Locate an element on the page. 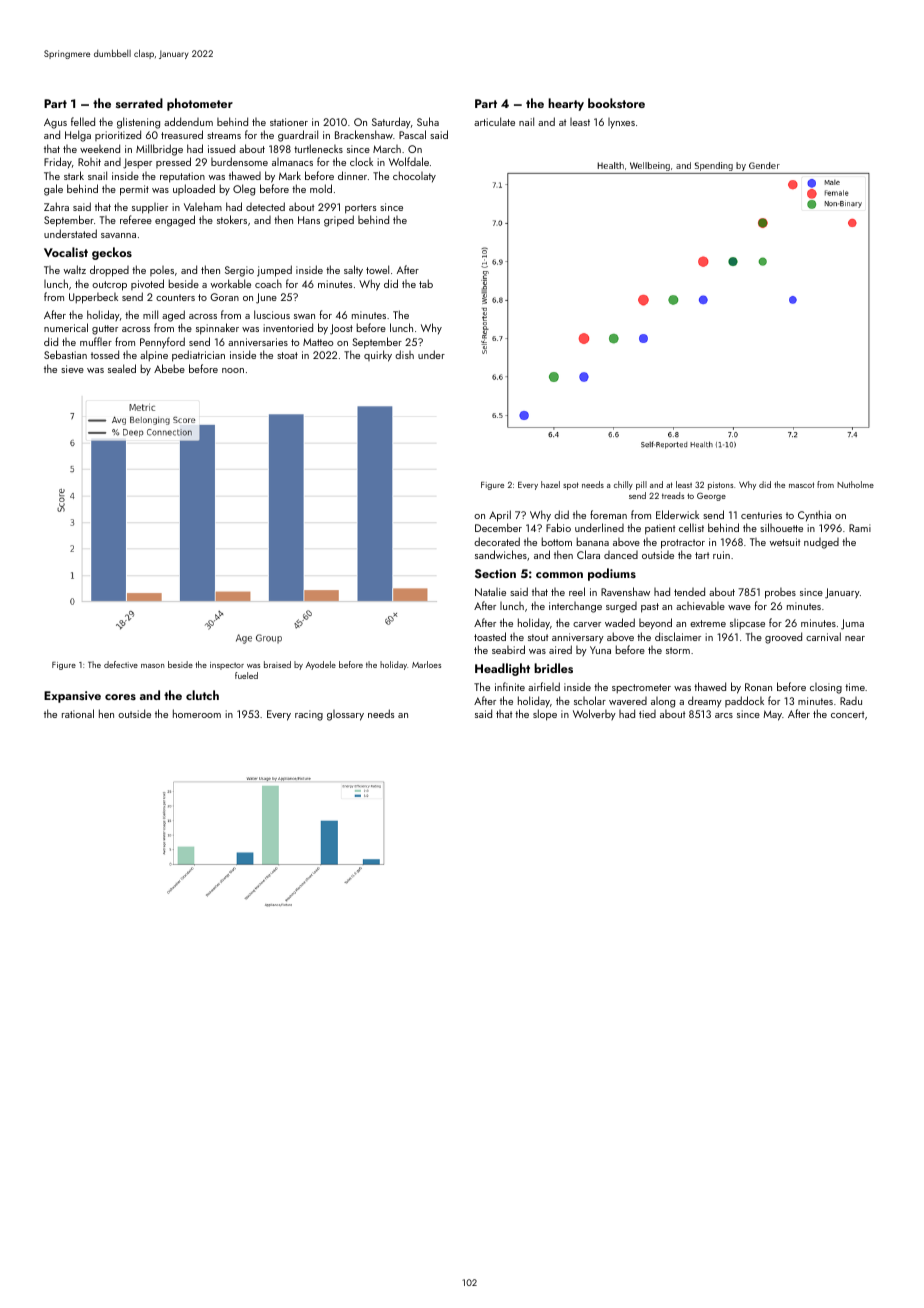 Image resolution: width=924 pixels, height=1308 pixels. tab is located at coordinates (426, 283).
